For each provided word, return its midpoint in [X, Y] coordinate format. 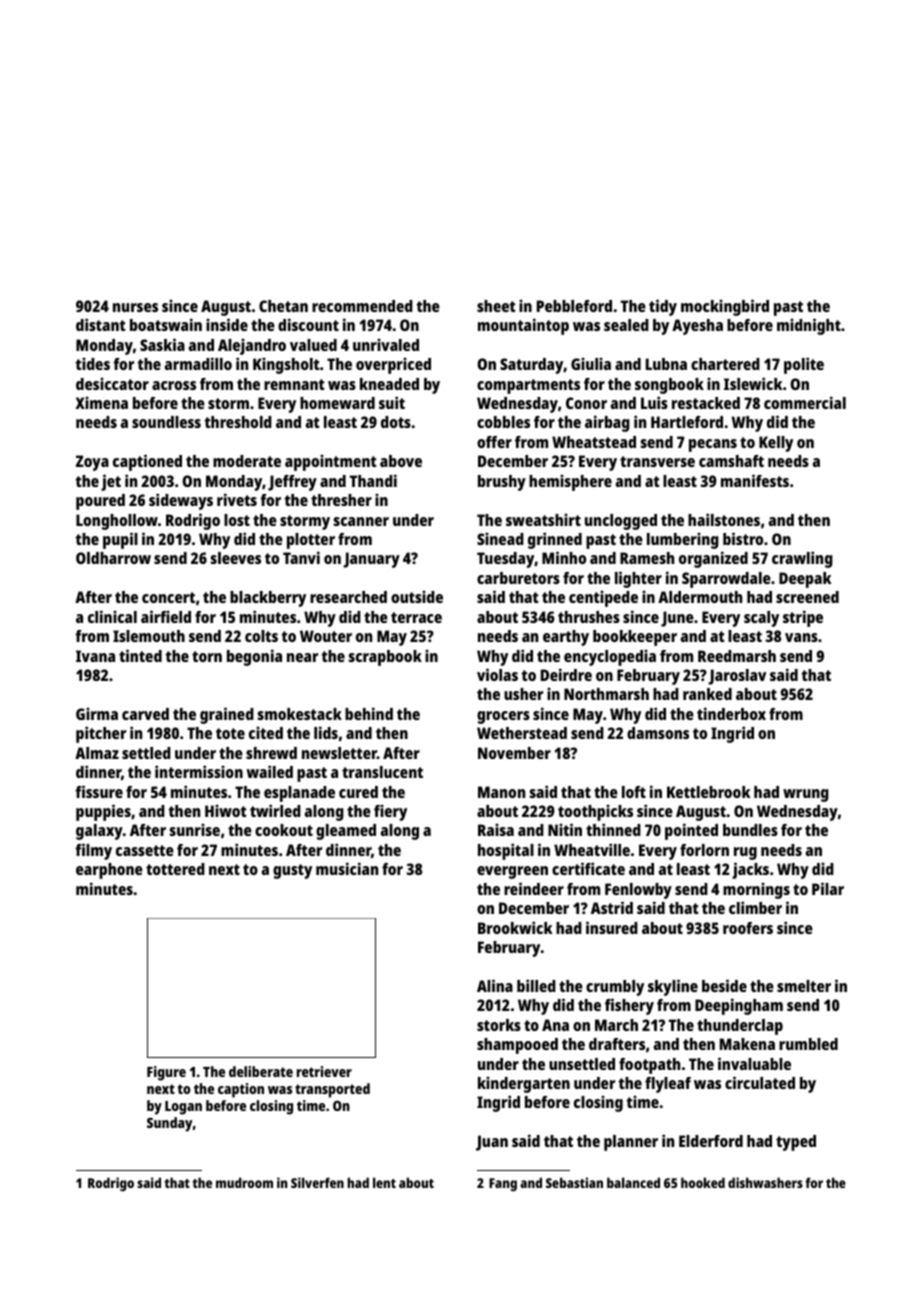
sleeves [235, 558]
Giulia [591, 363]
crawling [802, 559]
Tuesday [505, 560]
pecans [713, 445]
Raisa [496, 829]
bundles [750, 830]
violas [497, 674]
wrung [806, 795]
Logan [183, 1108]
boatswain [166, 324]
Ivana [95, 656]
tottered [175, 869]
